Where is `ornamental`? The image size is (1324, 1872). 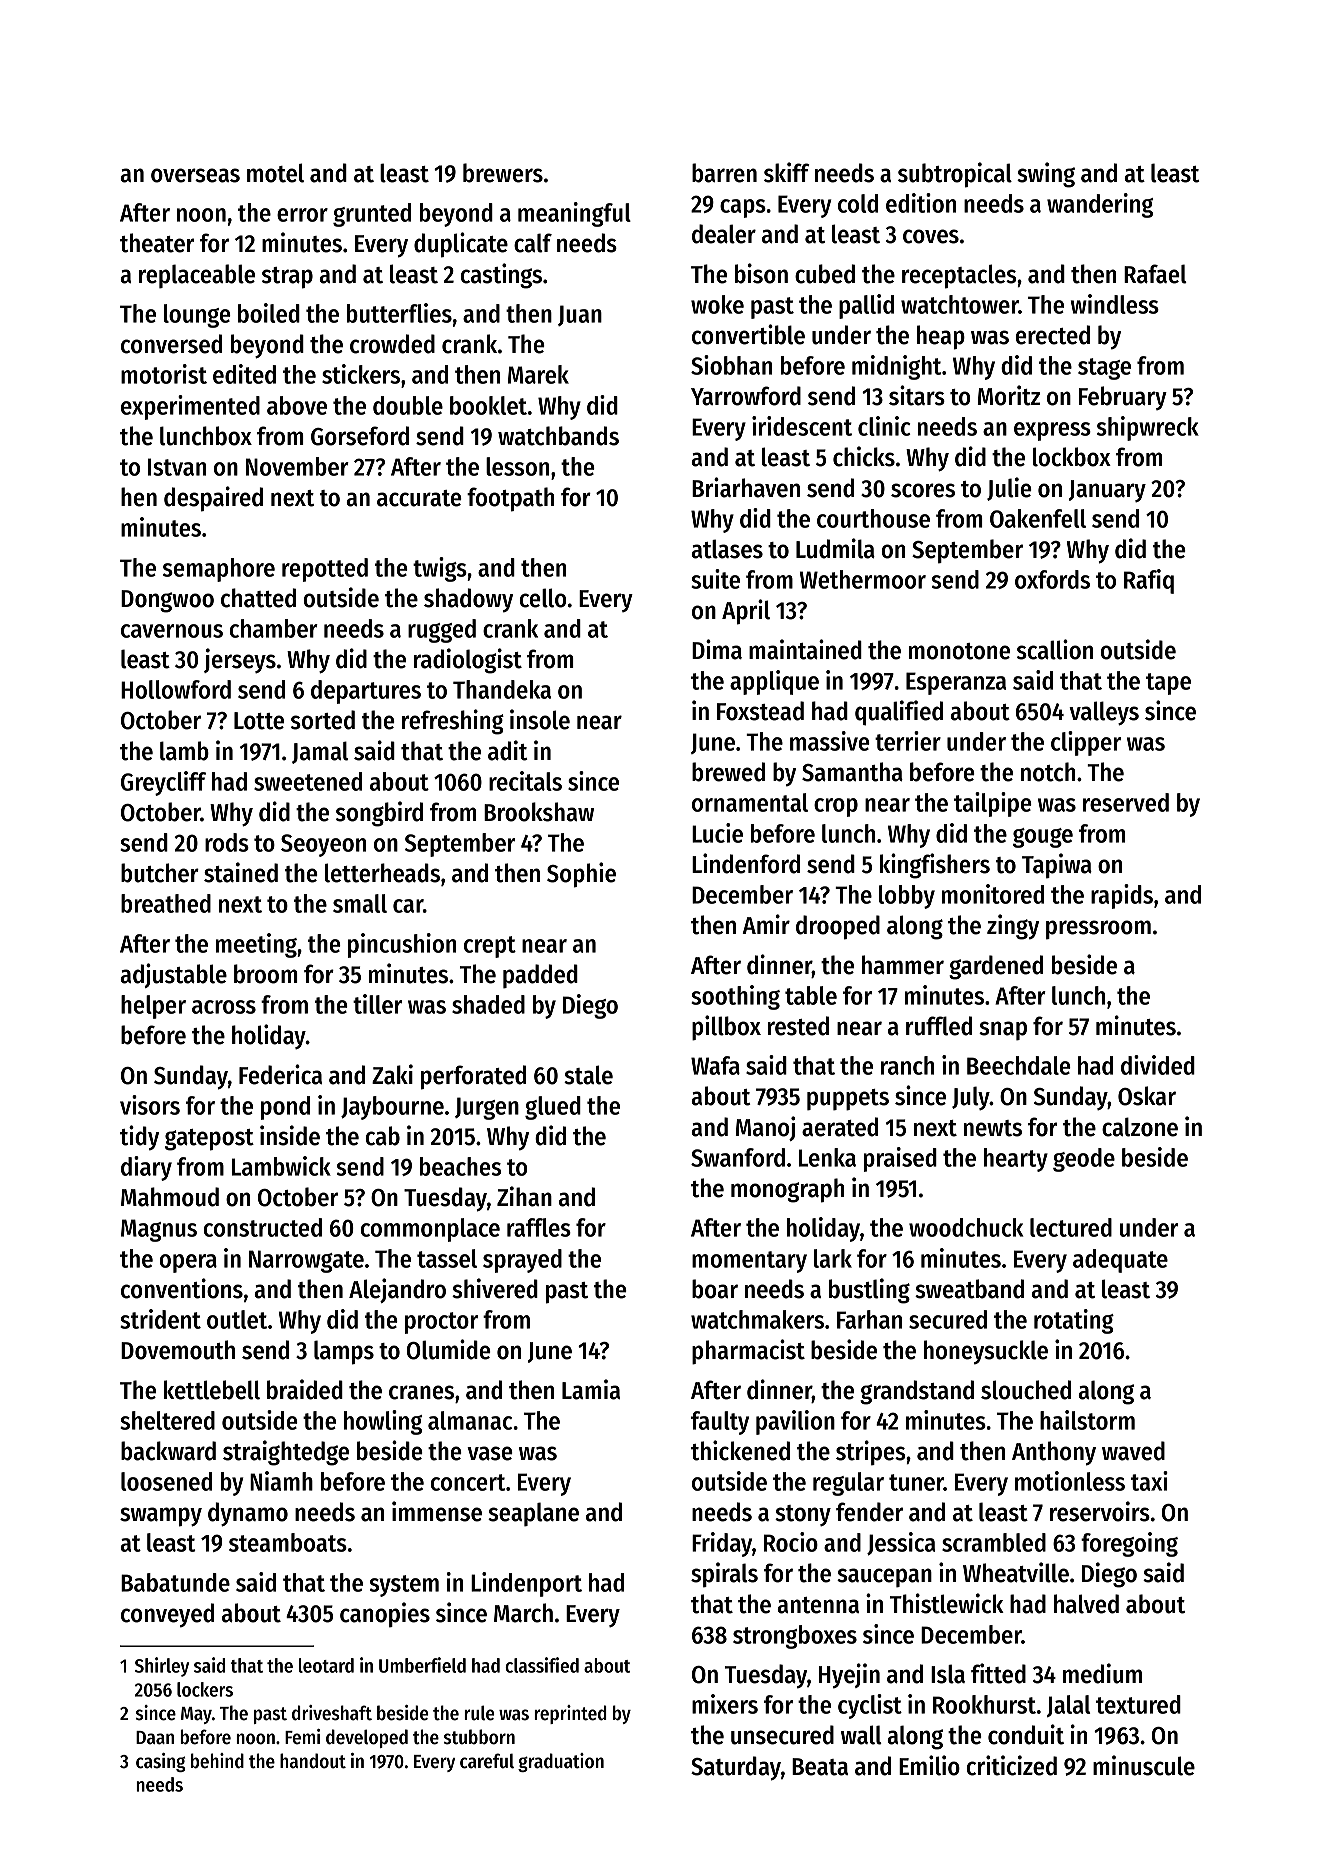 ornamental is located at coordinates (750, 802).
